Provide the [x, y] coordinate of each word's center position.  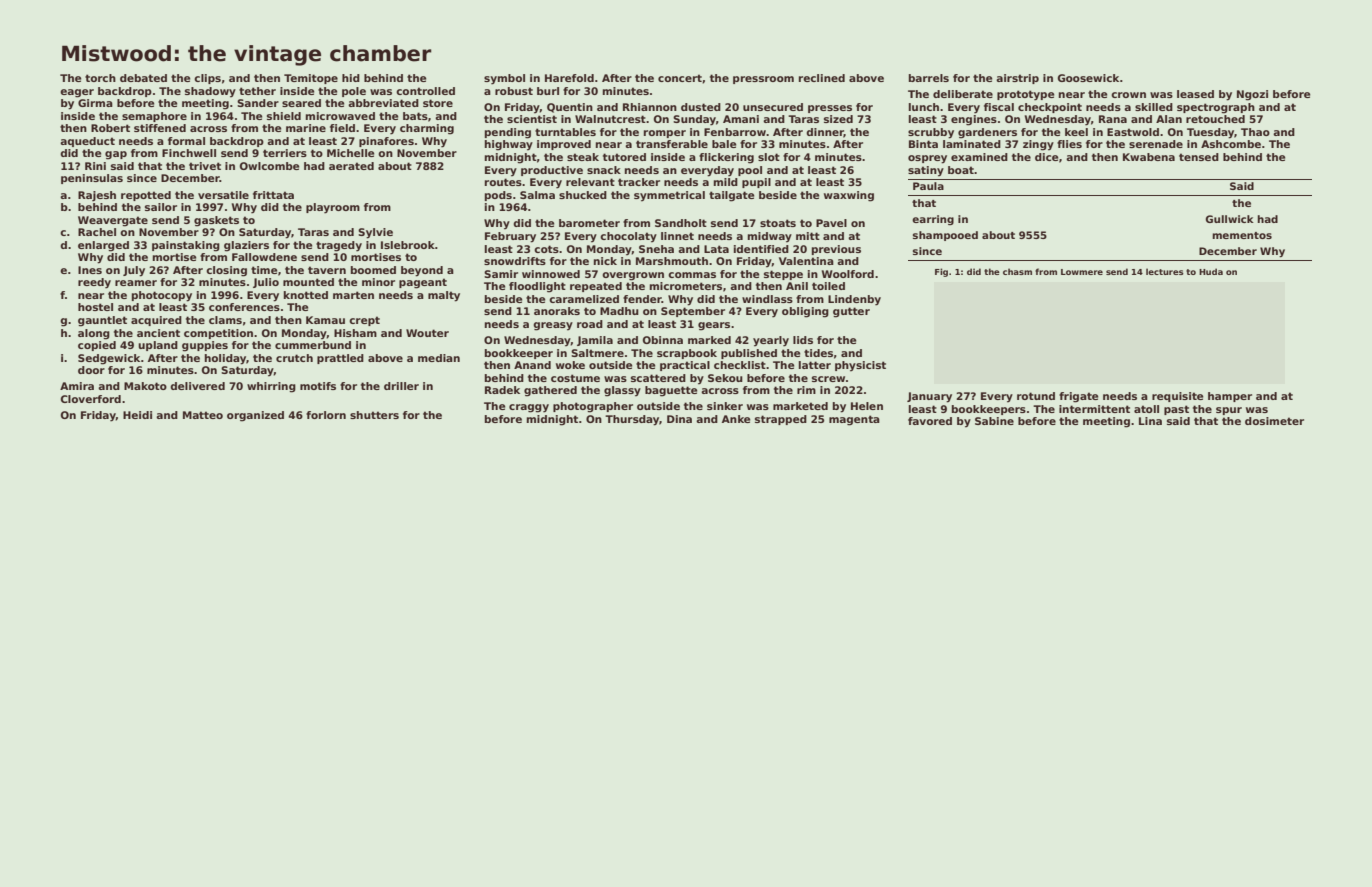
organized [255, 416]
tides [818, 353]
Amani [741, 119]
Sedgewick [109, 359]
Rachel [97, 232]
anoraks [557, 311]
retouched [1215, 119]
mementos [1242, 235]
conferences [244, 307]
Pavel [831, 223]
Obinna [663, 340]
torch [100, 78]
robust [514, 91]
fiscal [999, 107]
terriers [285, 153]
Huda [1211, 271]
